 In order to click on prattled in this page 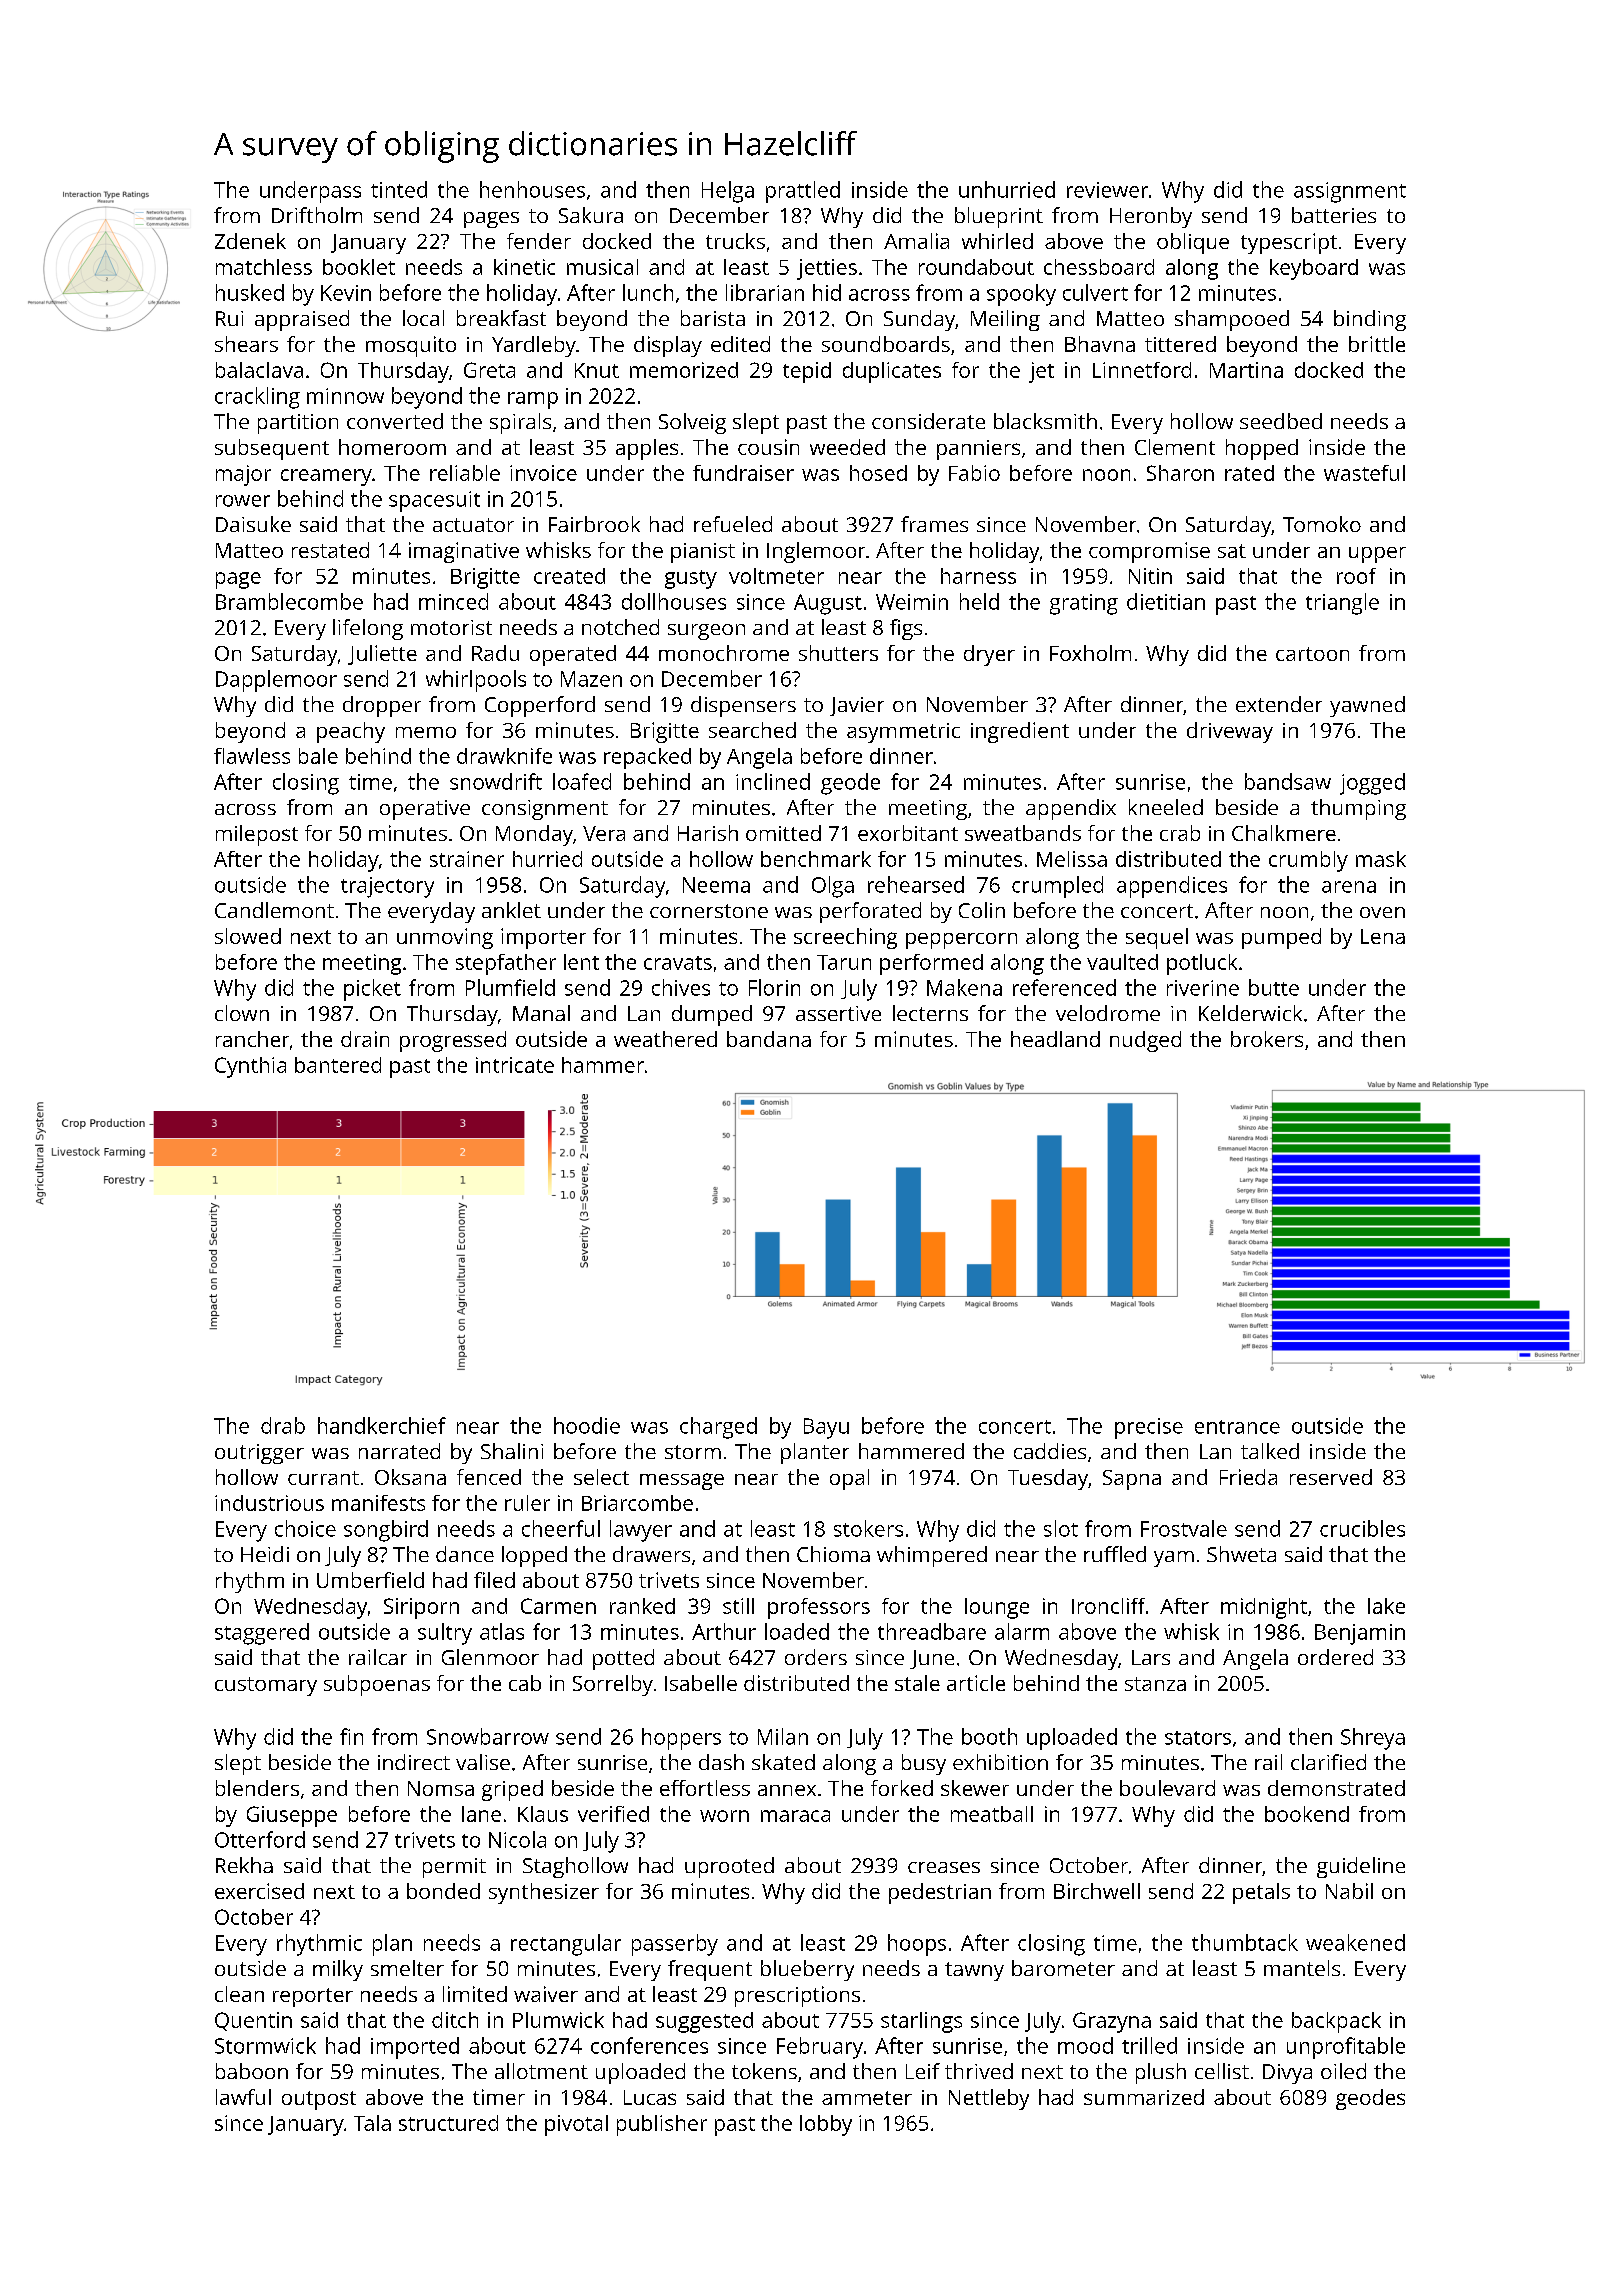, I will do `click(803, 192)`.
